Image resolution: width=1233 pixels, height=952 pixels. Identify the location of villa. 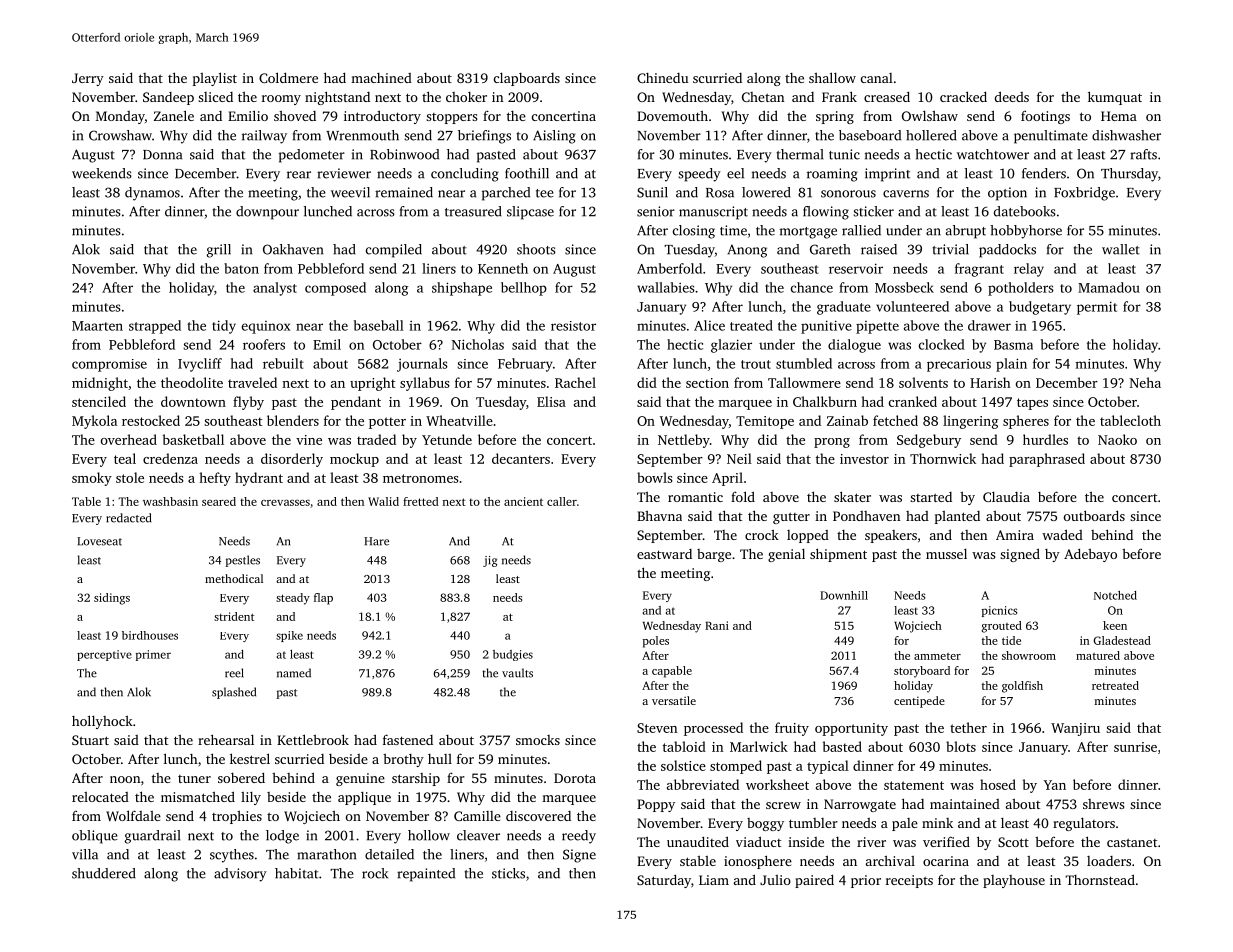
(85, 854).
